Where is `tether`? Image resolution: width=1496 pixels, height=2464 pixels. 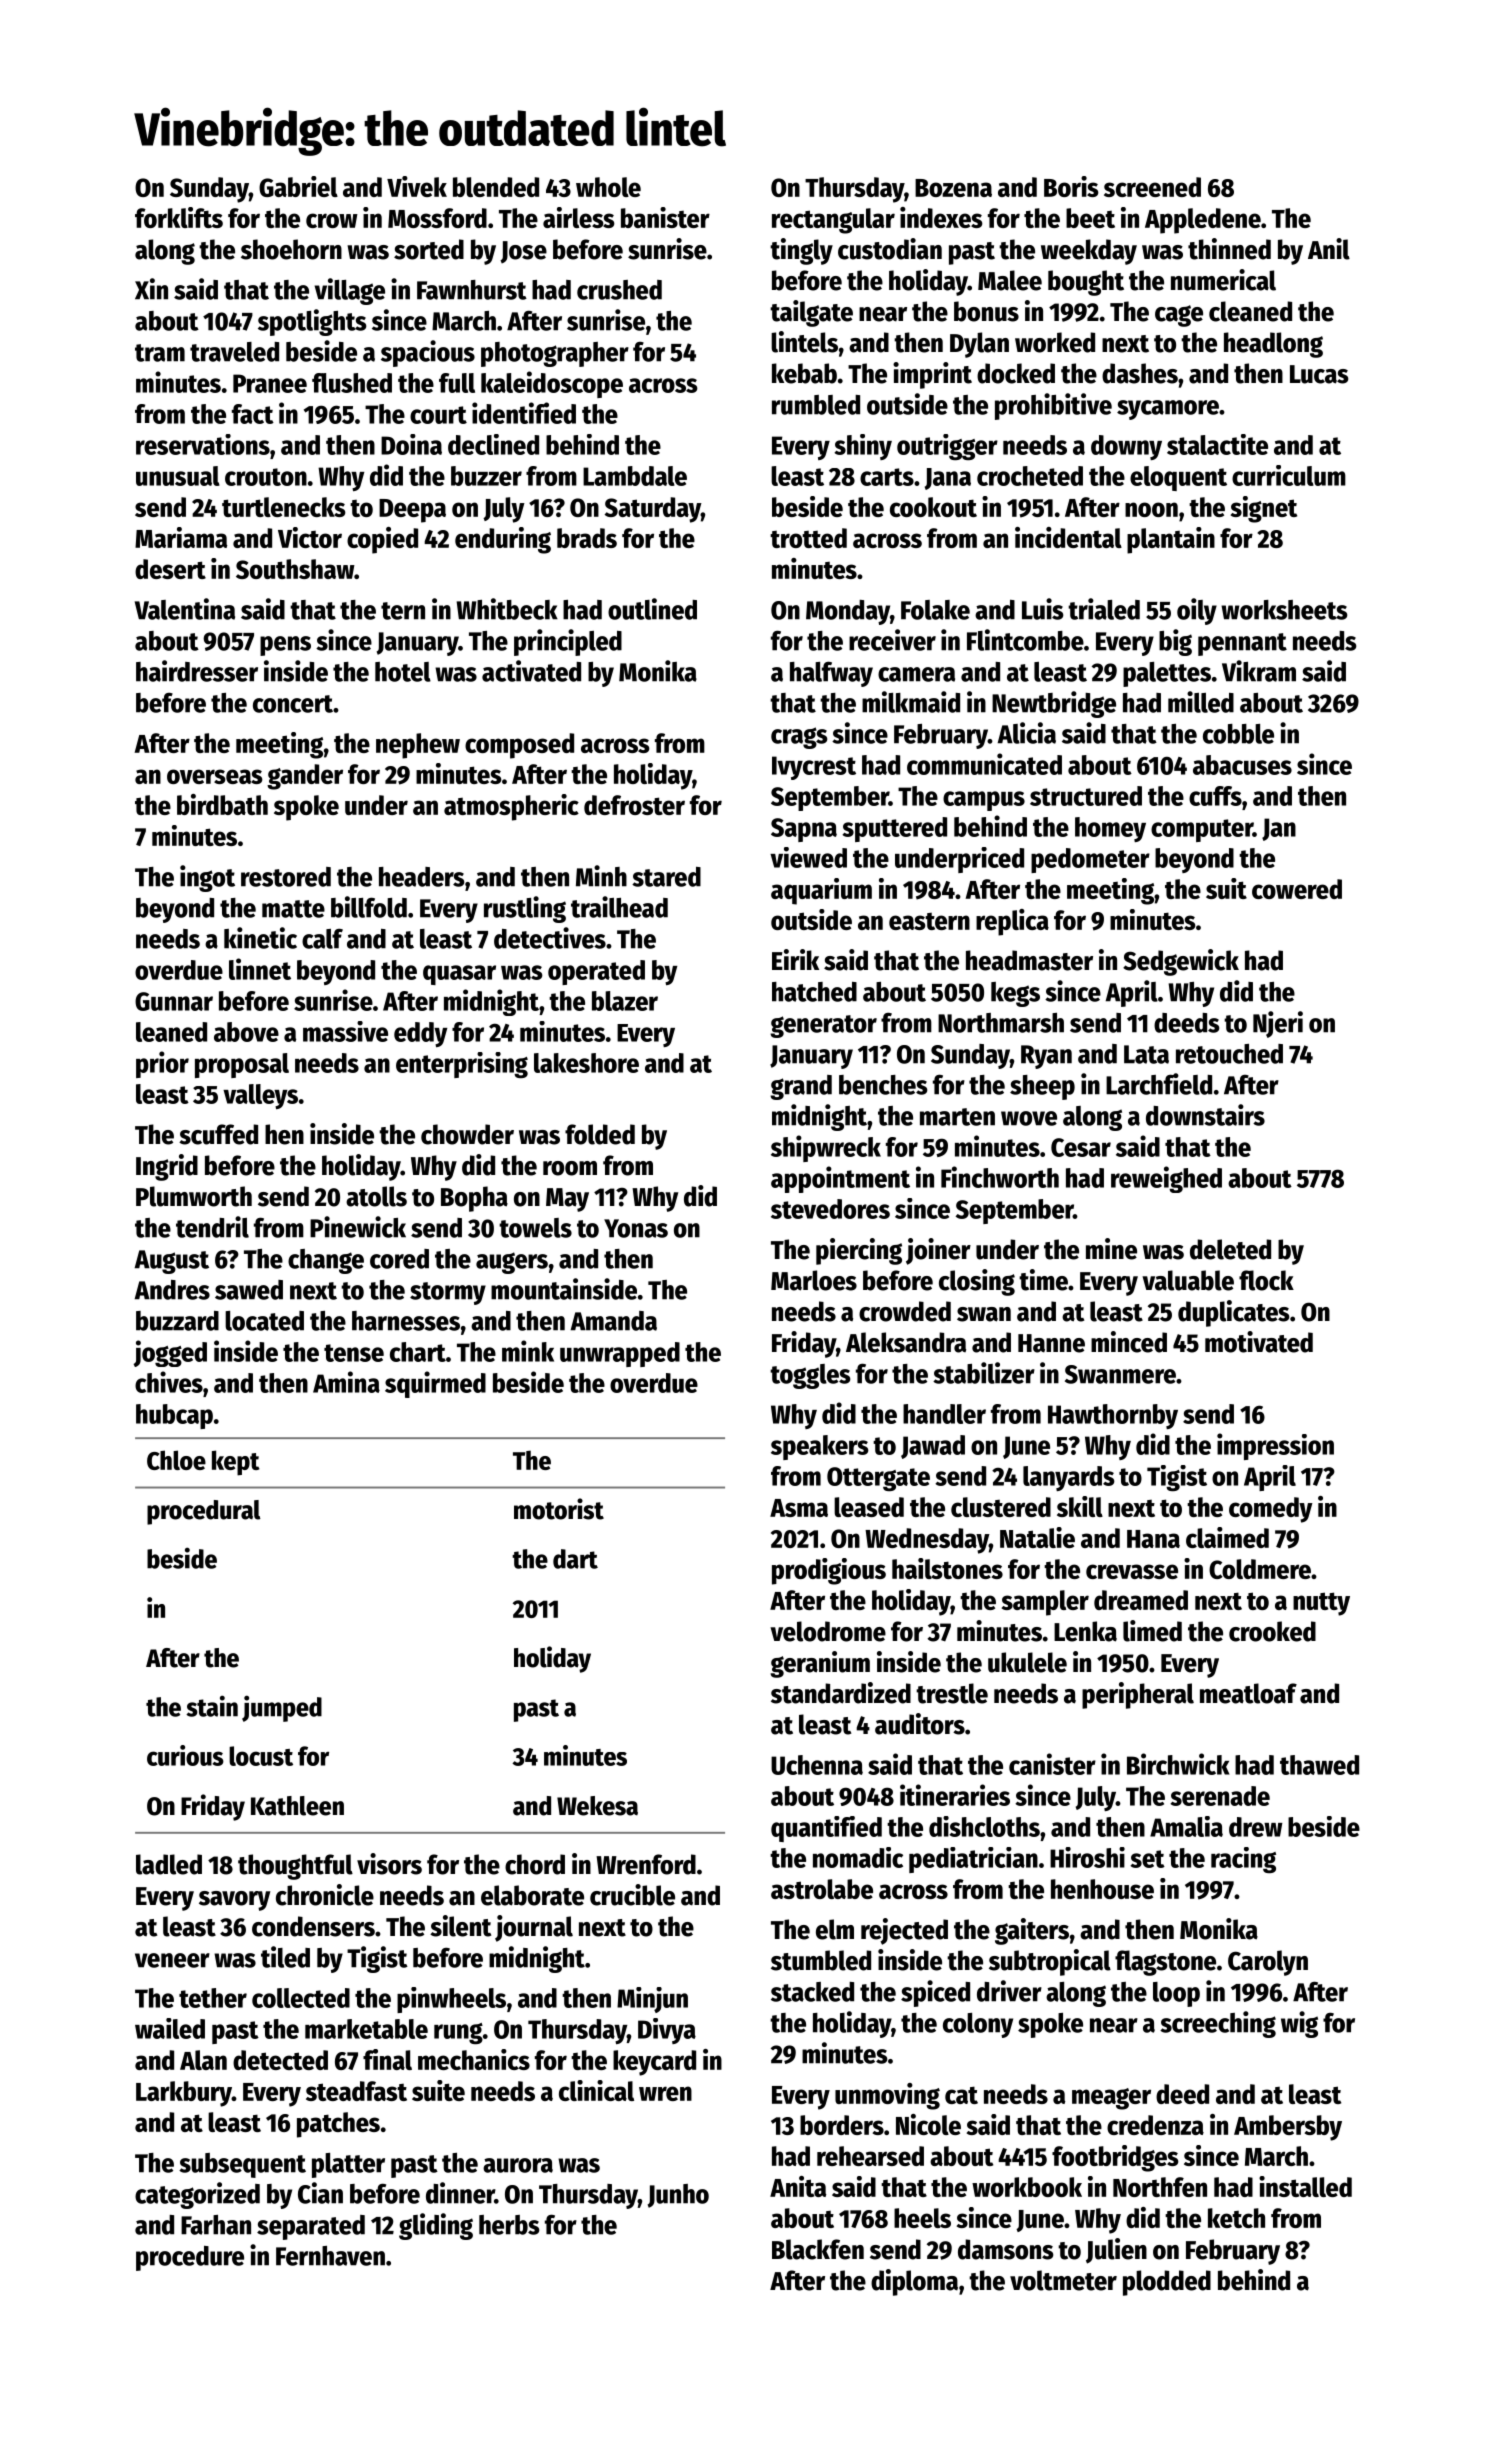
tether is located at coordinates (213, 1998).
